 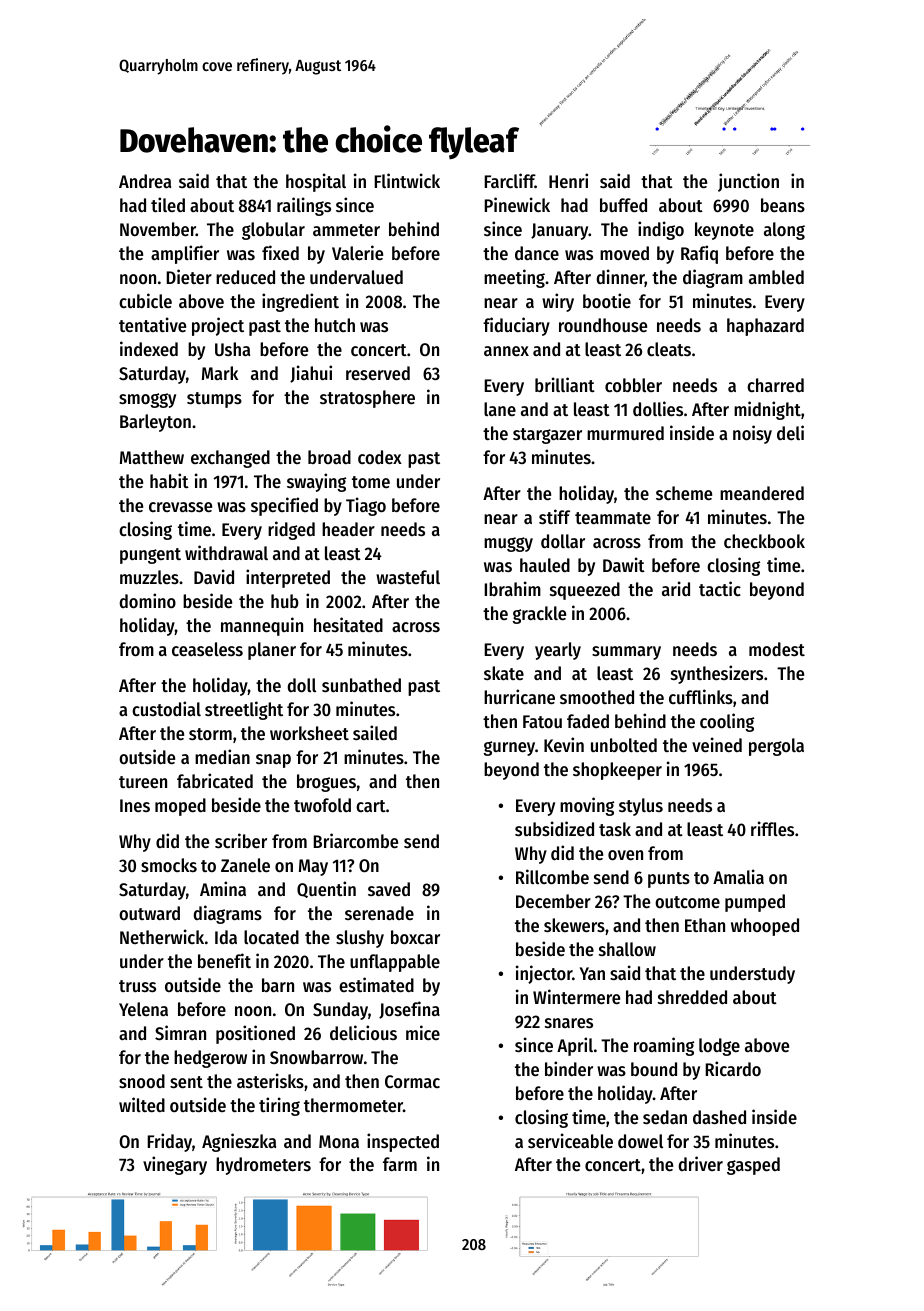 I want to click on cart, so click(x=371, y=806).
